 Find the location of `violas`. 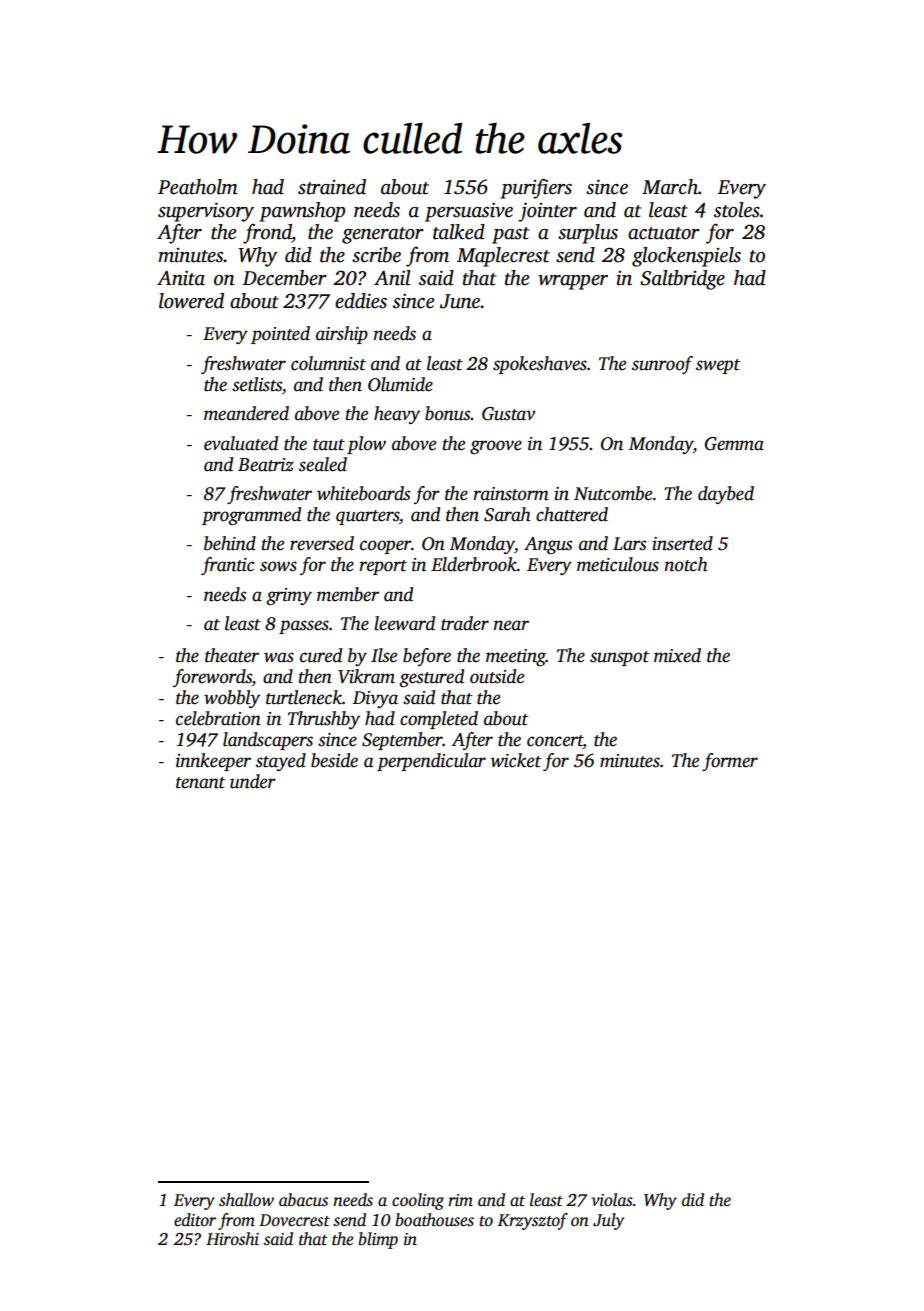

violas is located at coordinates (612, 1200).
